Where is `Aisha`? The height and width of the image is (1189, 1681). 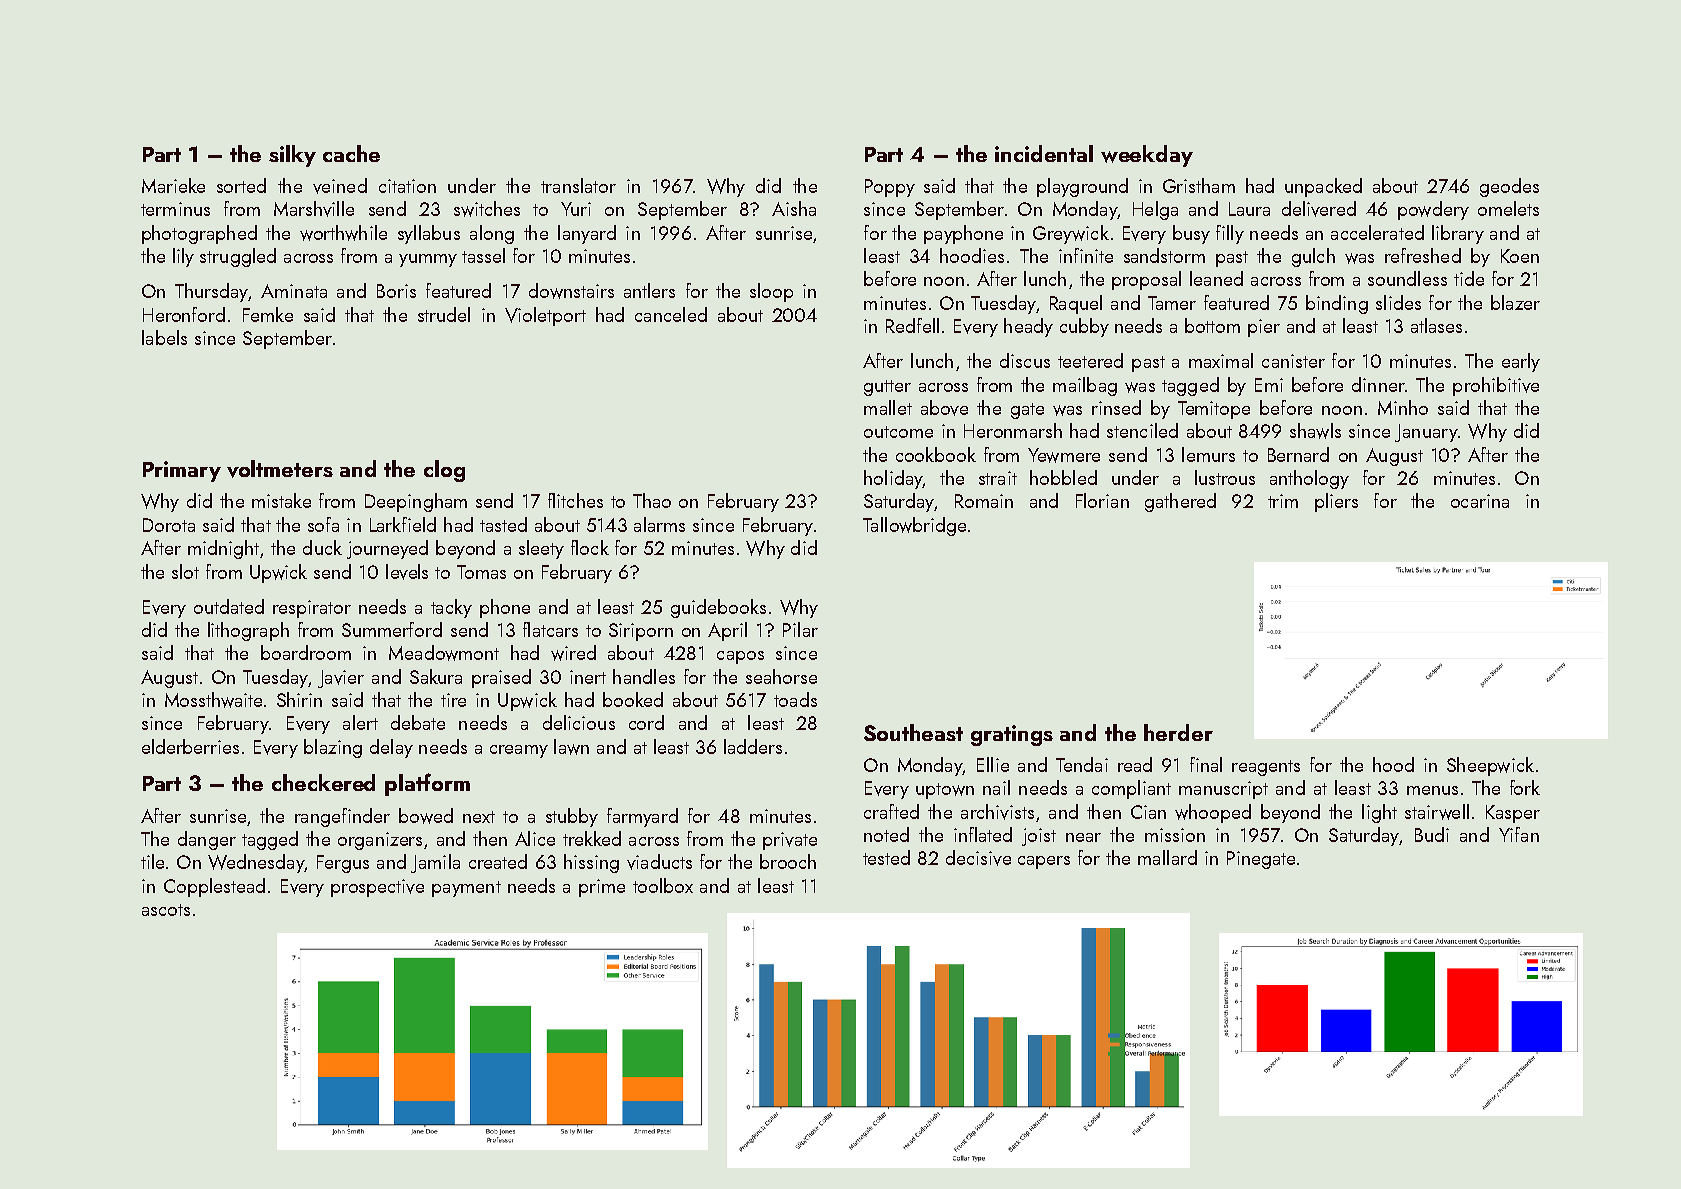 Aisha is located at coordinates (794, 208).
